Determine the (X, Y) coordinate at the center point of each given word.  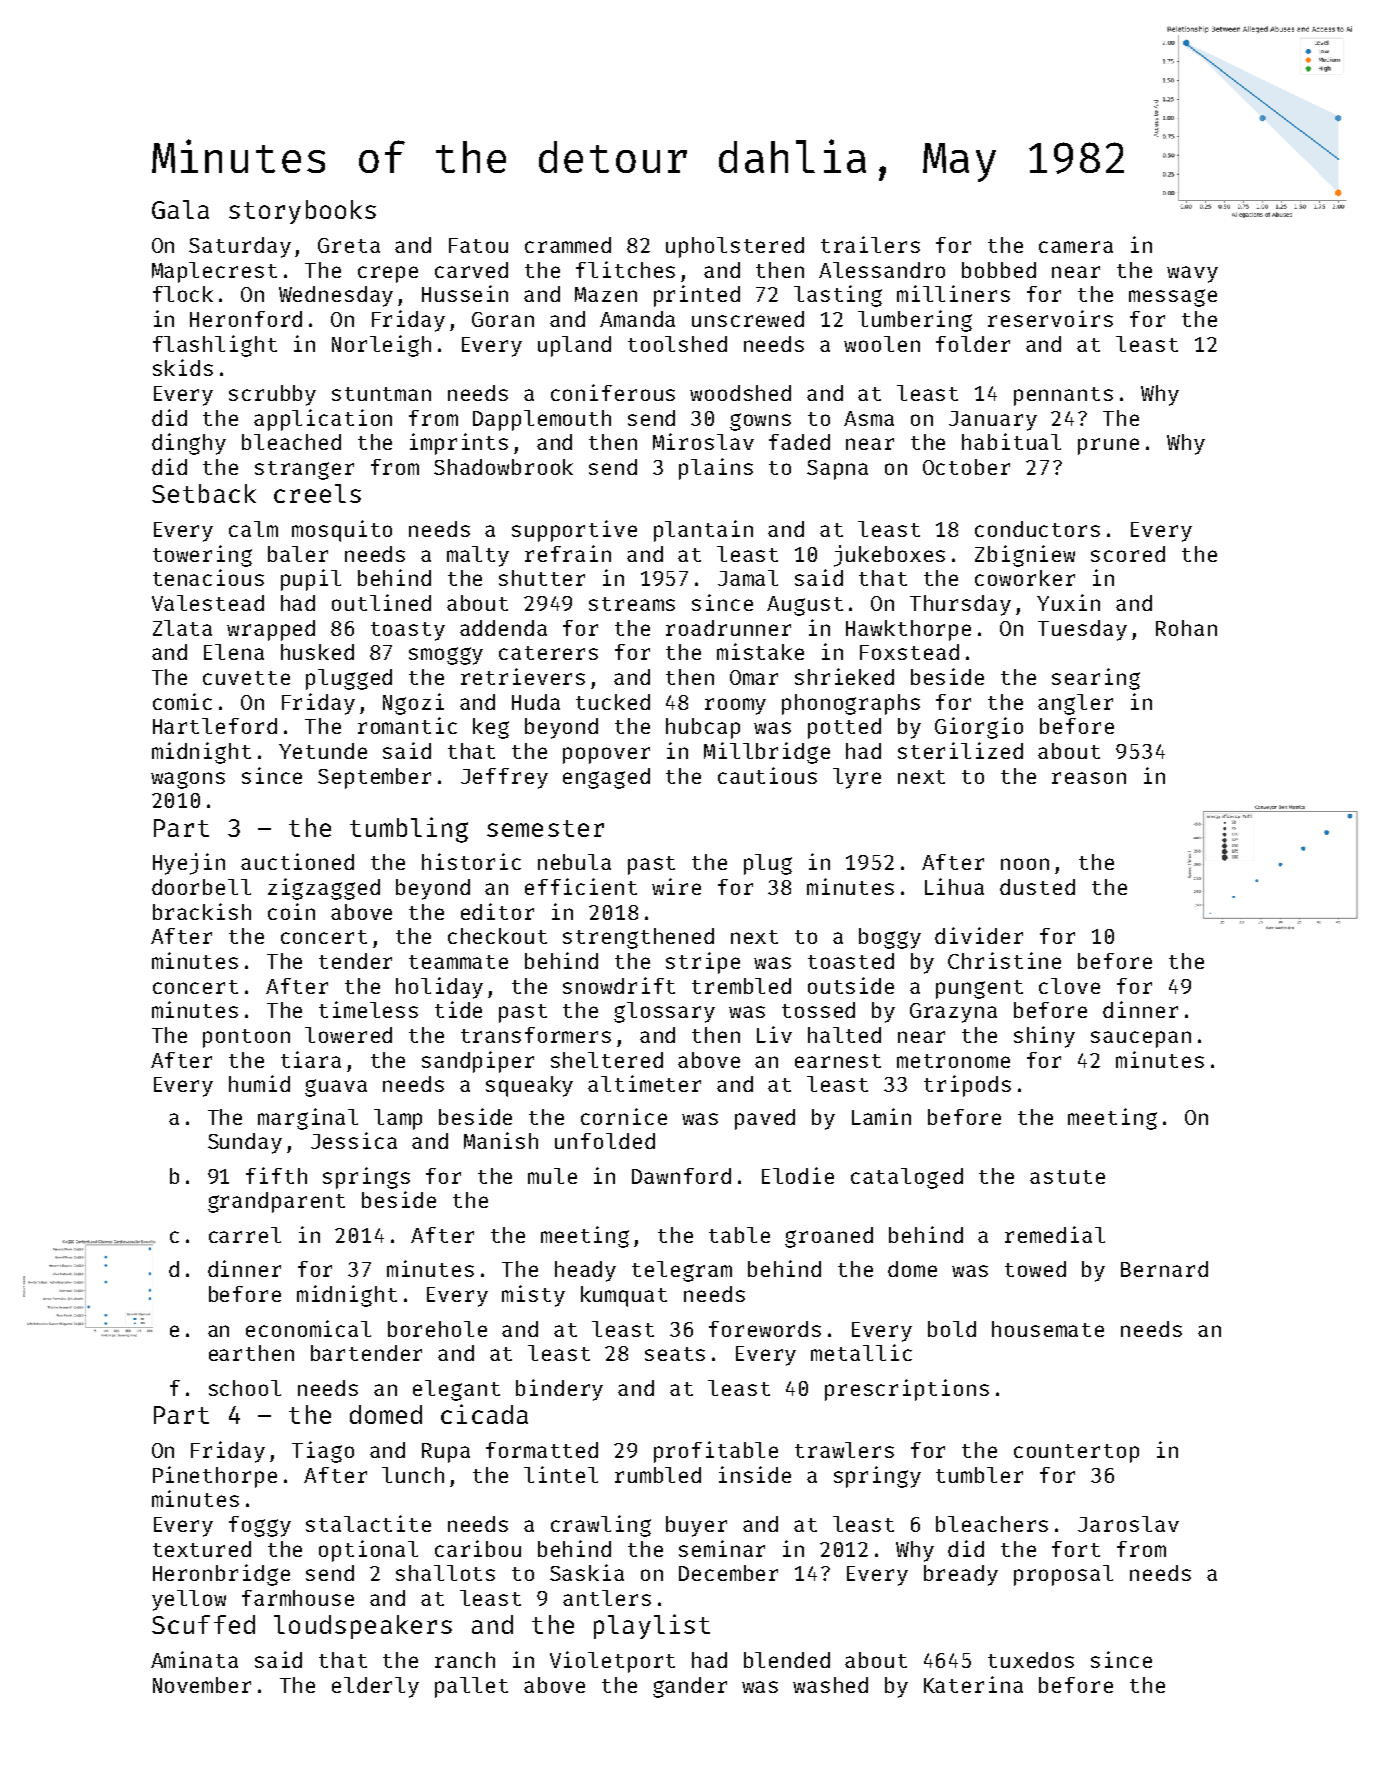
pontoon (246, 1038)
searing (1096, 679)
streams (632, 604)
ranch (465, 1660)
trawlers (844, 1450)
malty (478, 556)
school (245, 1388)
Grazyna (953, 1013)
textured (202, 1549)
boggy (890, 938)
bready (961, 1575)
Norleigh (381, 346)
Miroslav (703, 441)
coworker (1025, 578)
